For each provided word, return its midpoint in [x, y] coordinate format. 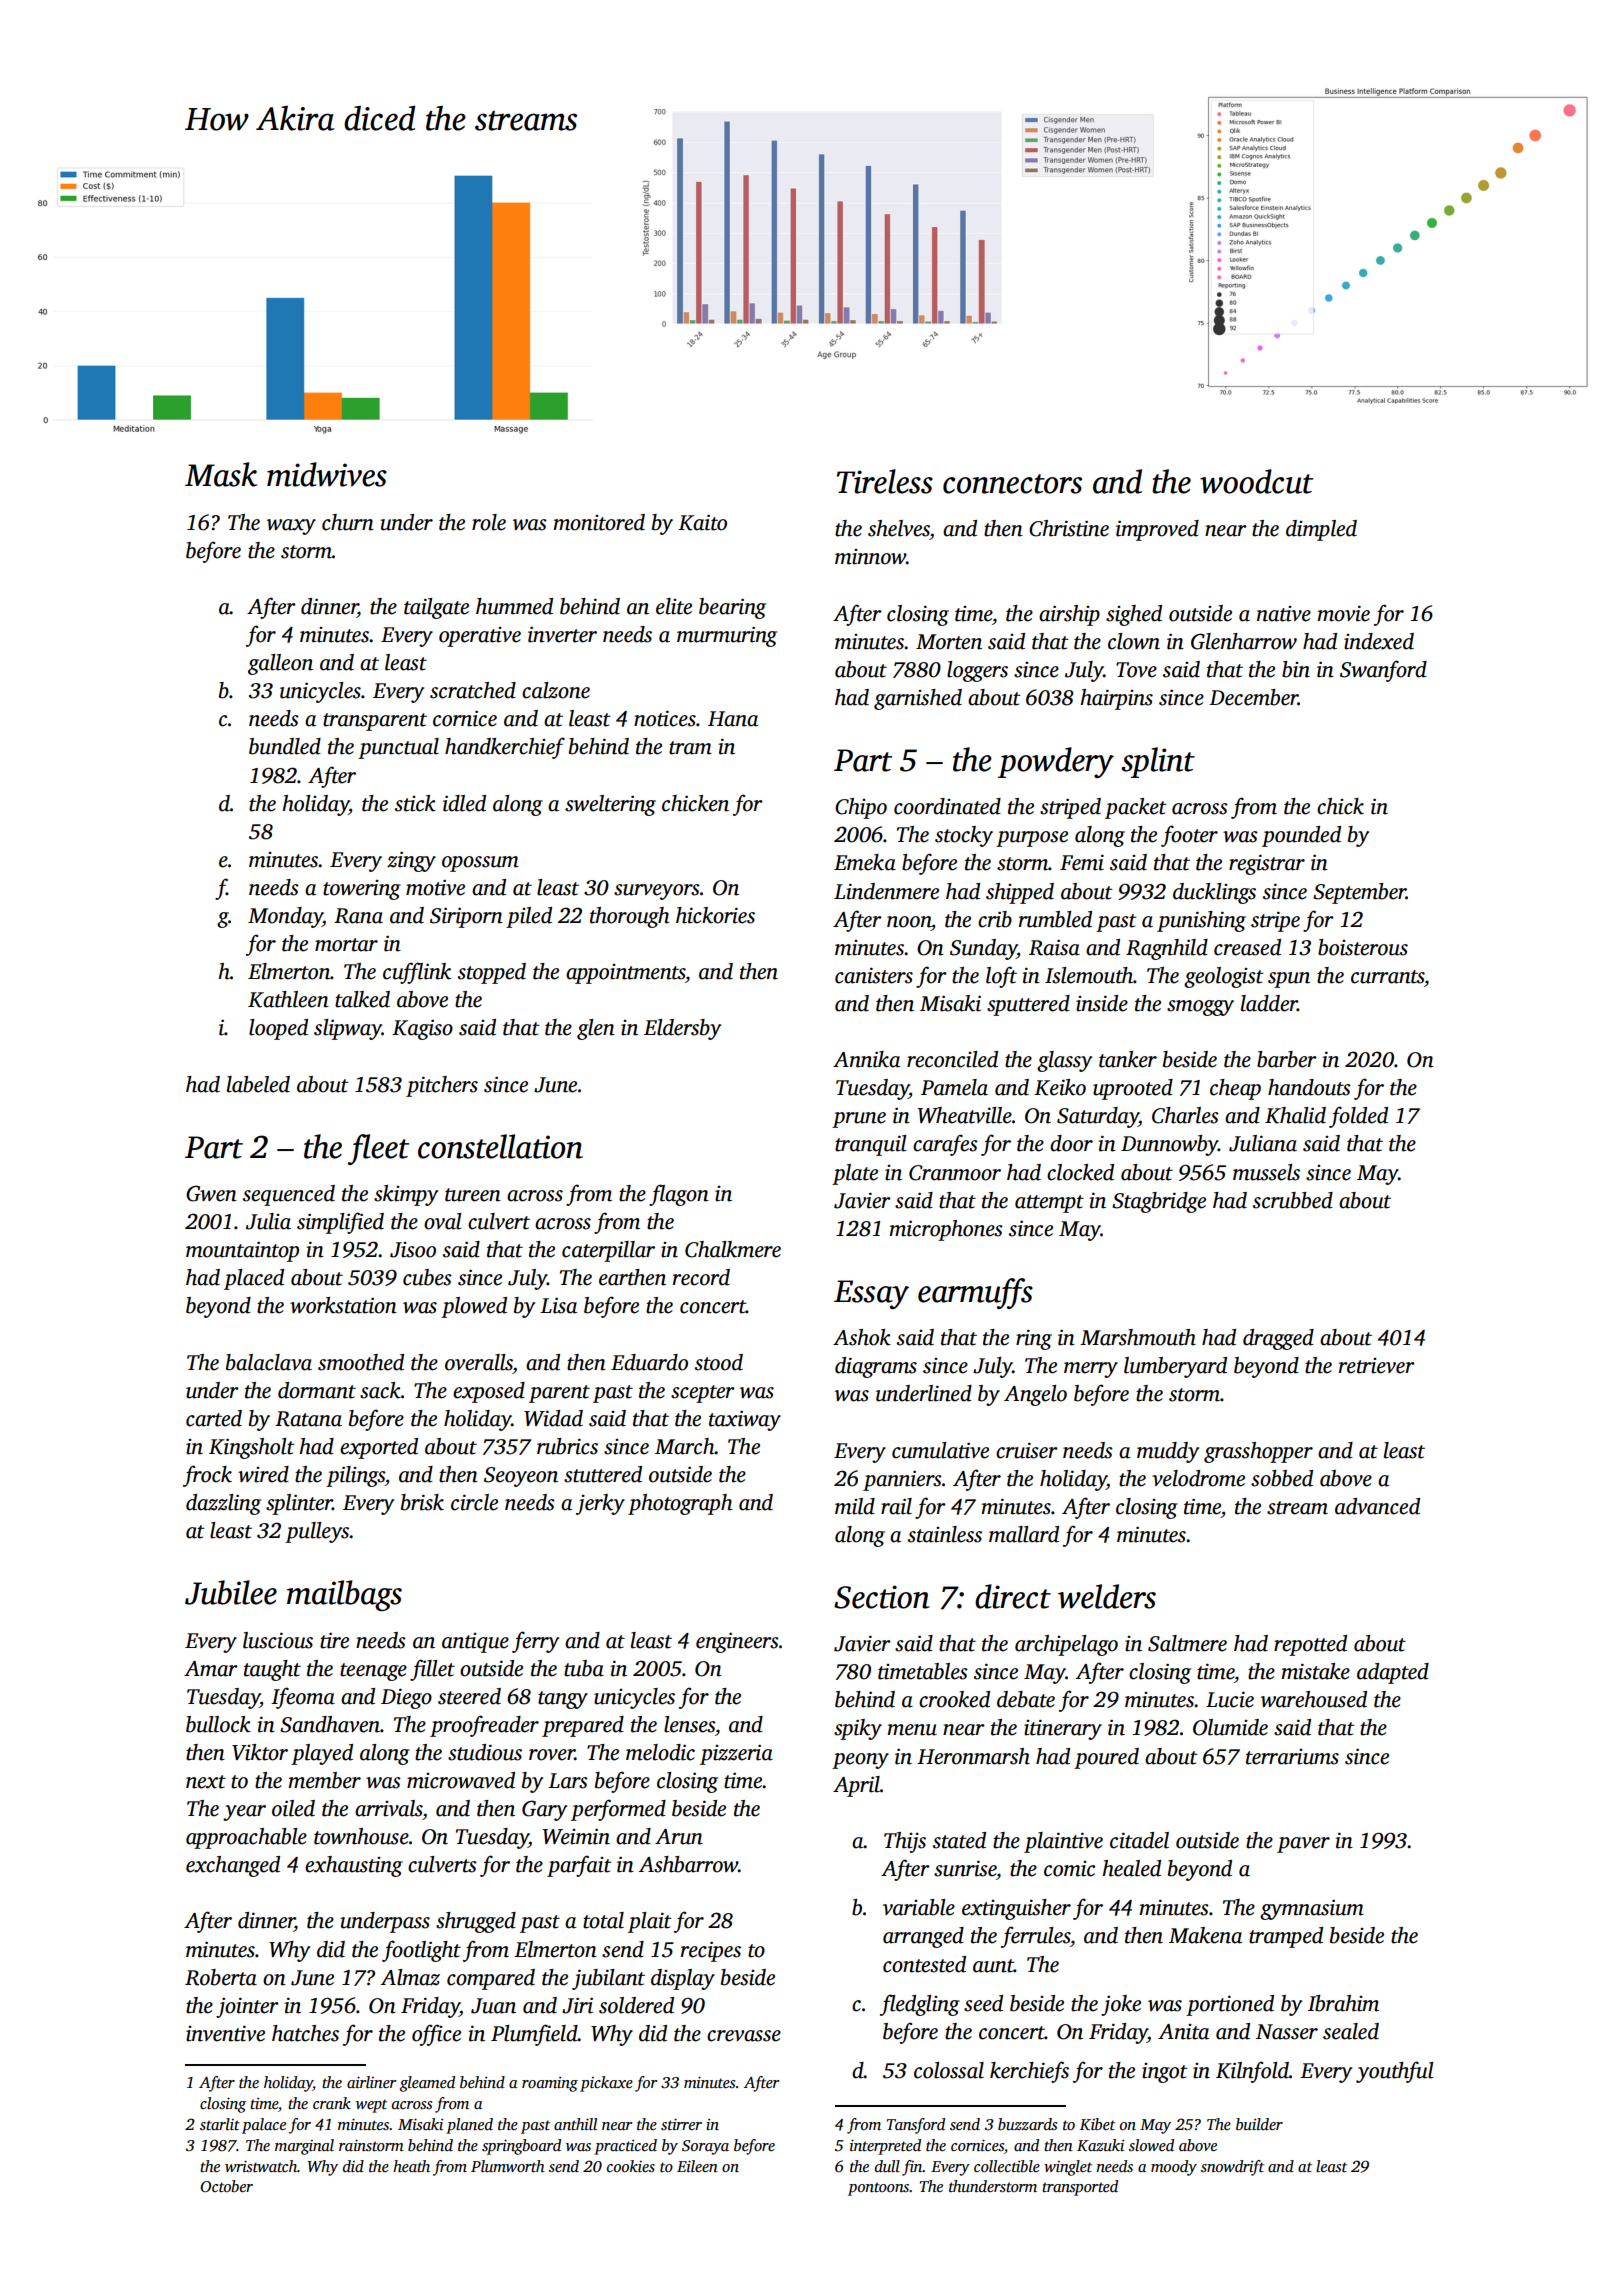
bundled [285, 746]
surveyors [657, 892]
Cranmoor [955, 1173]
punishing [1201, 921]
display [683, 1979]
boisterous [1363, 947]
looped [278, 1029]
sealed [1351, 2031]
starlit [220, 2124]
